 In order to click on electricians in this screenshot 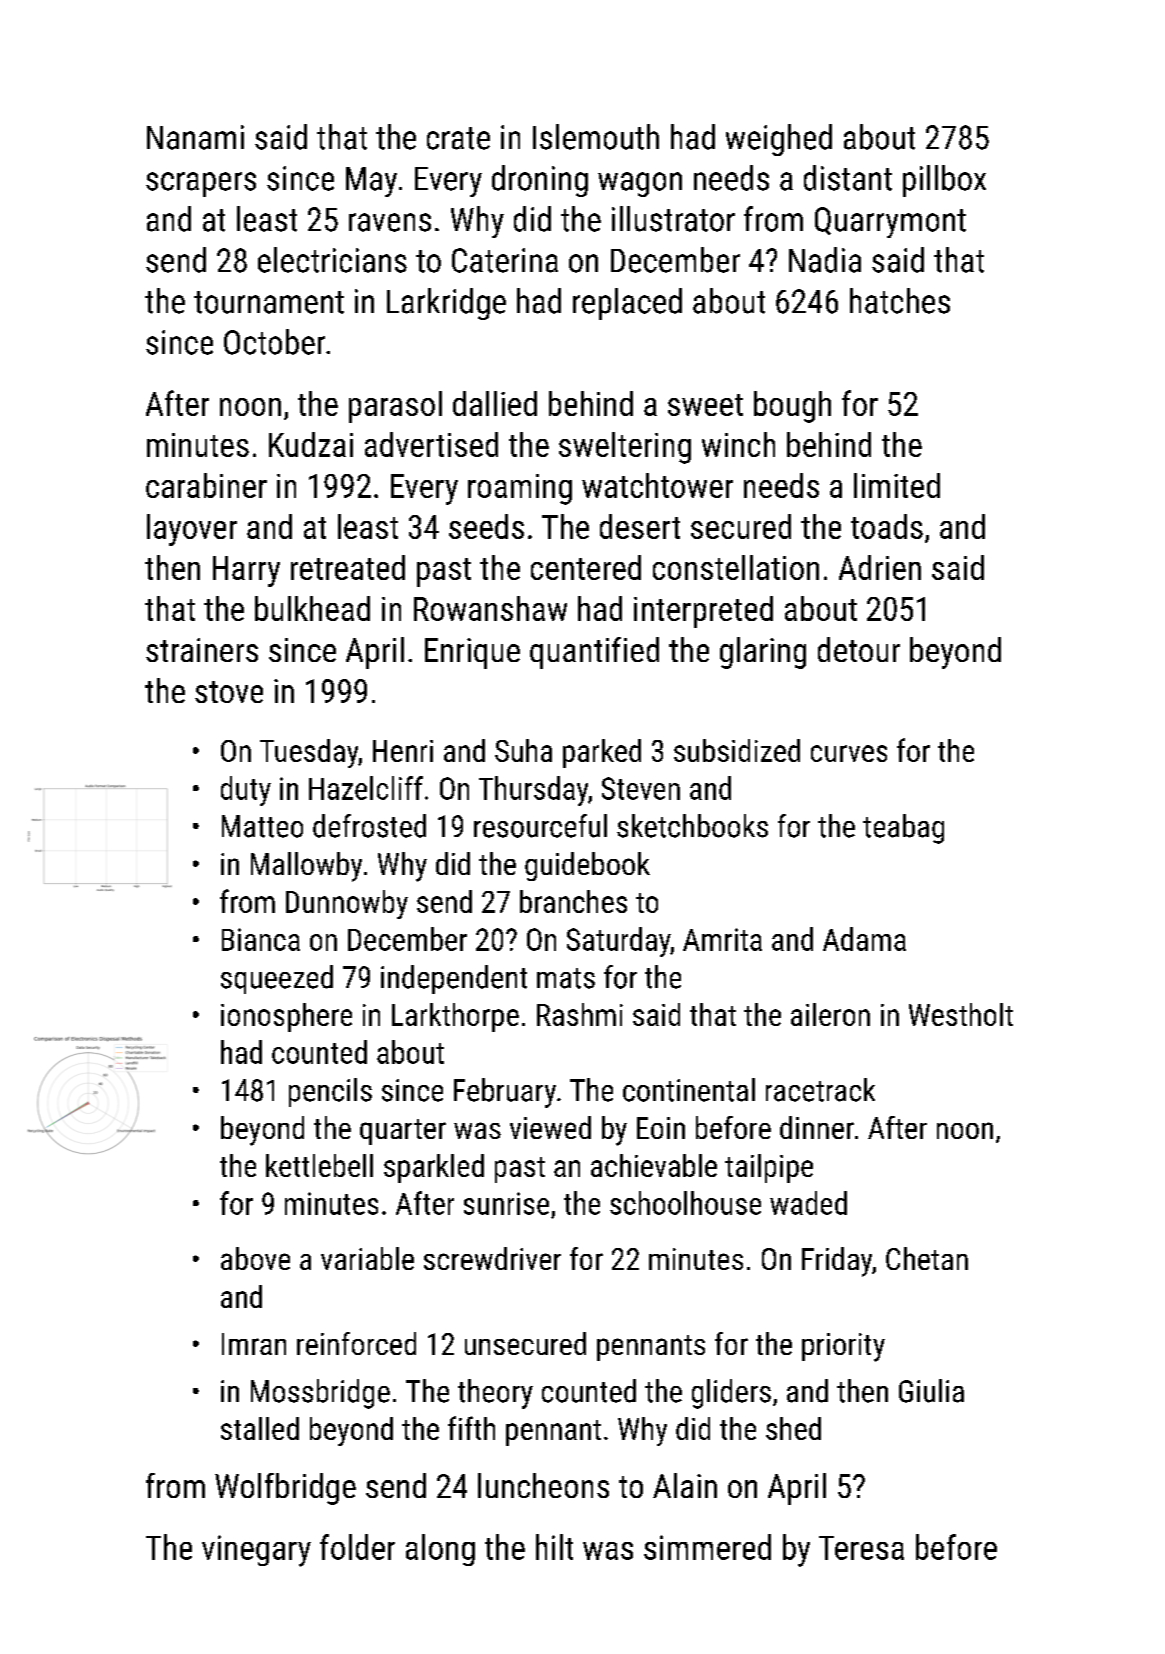, I will do `click(332, 260)`.
